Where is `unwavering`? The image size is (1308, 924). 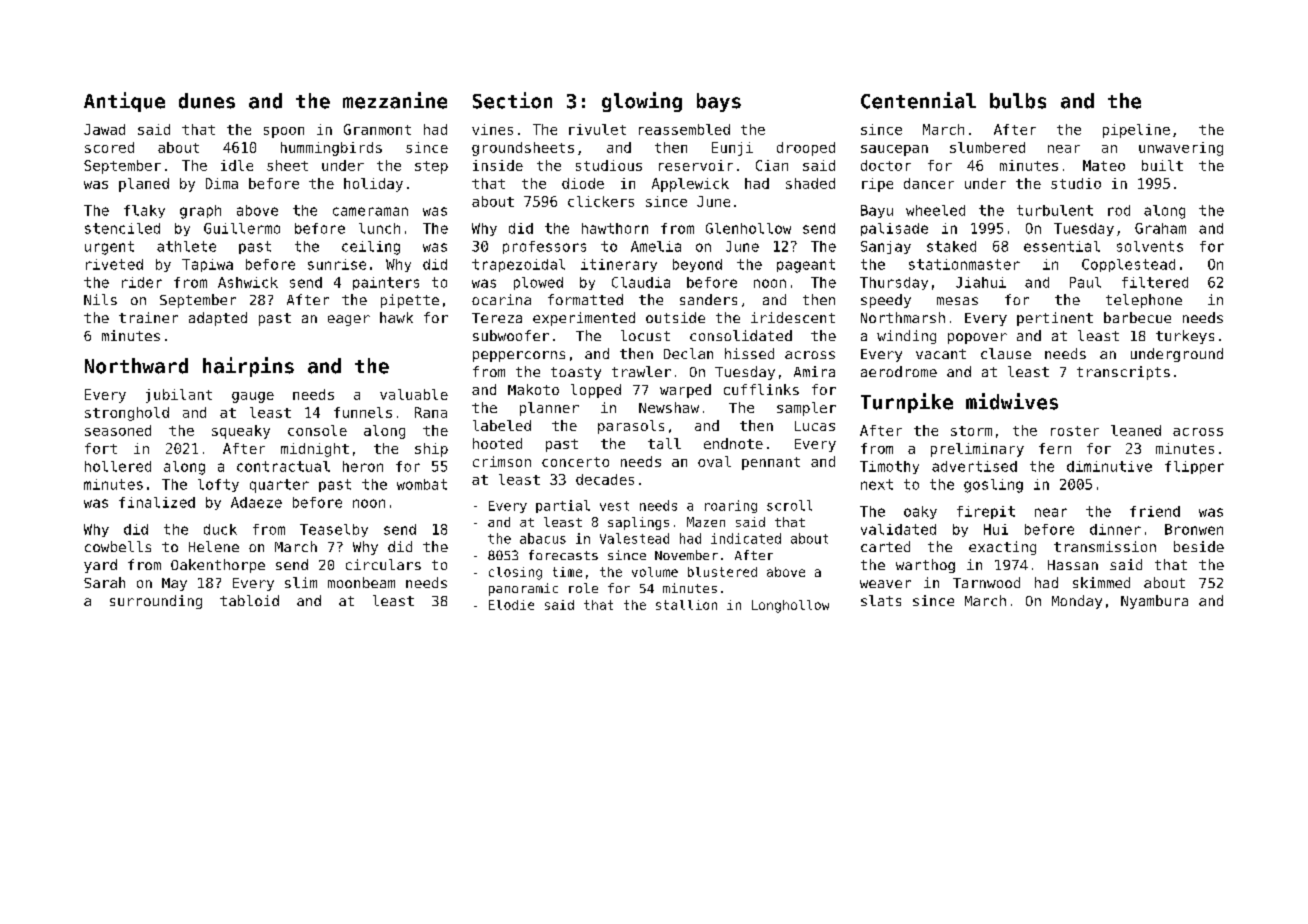
unwavering is located at coordinates (1181, 149).
